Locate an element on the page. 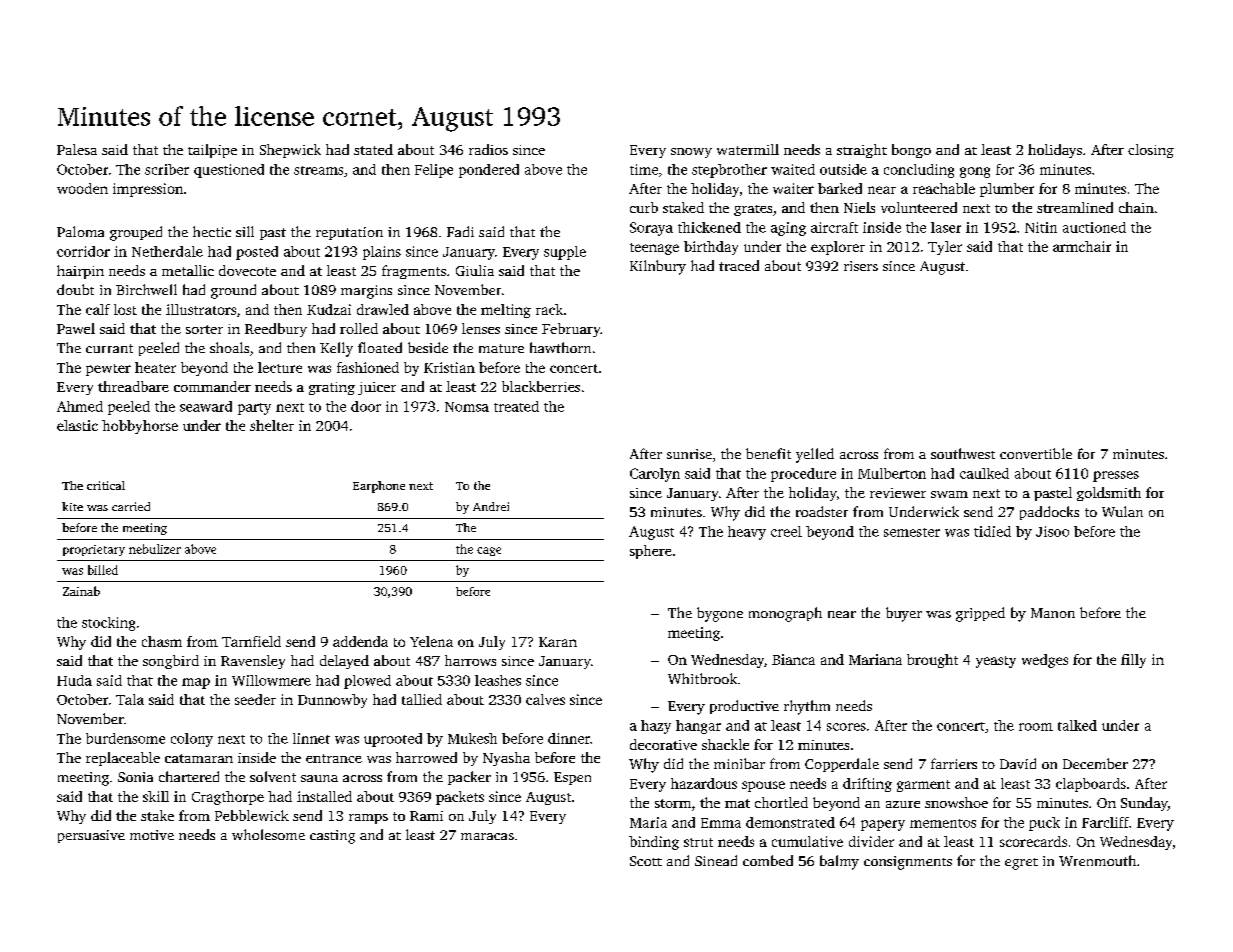  Jisoo is located at coordinates (1052, 531).
